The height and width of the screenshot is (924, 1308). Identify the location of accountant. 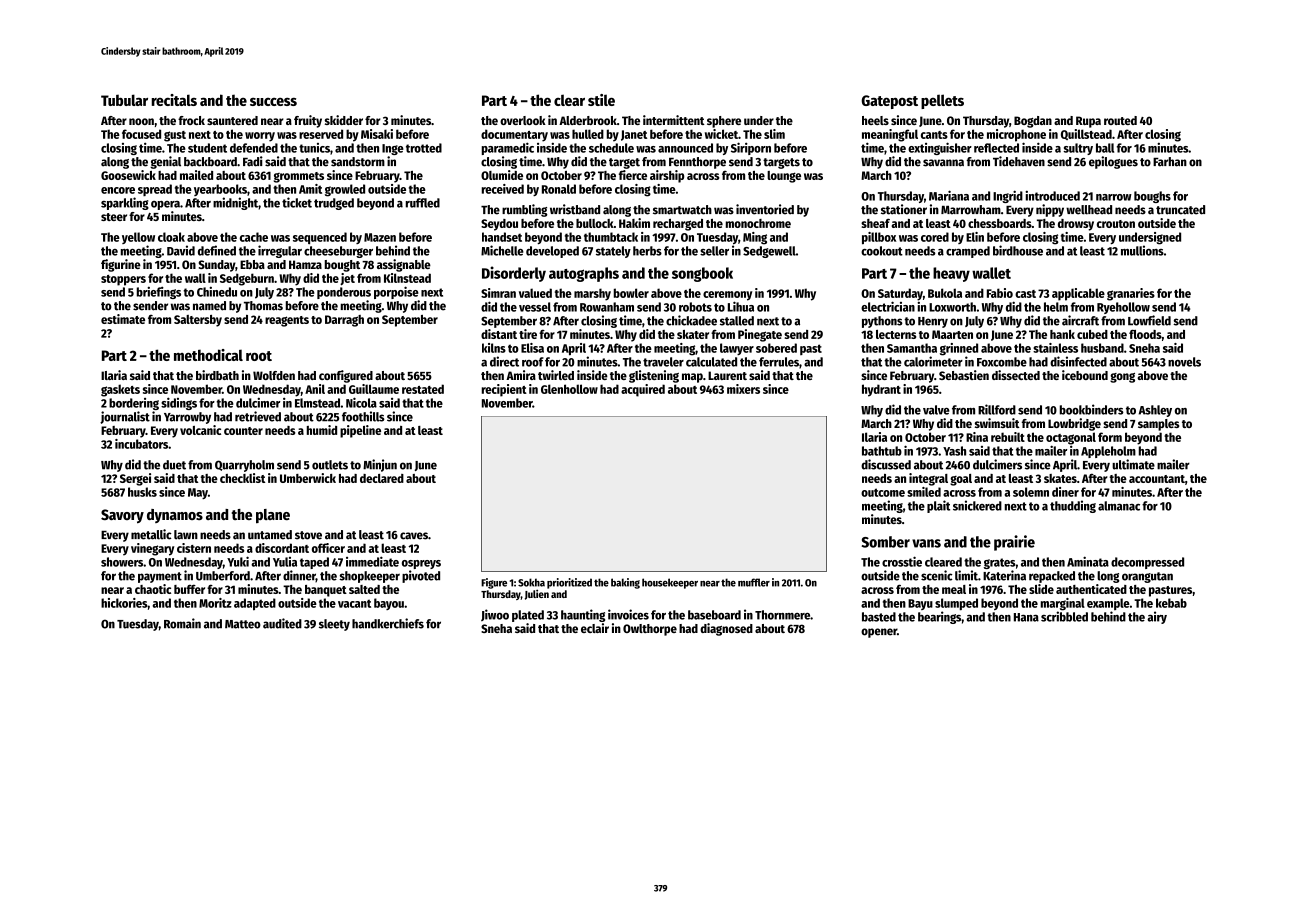
(1157, 479).
